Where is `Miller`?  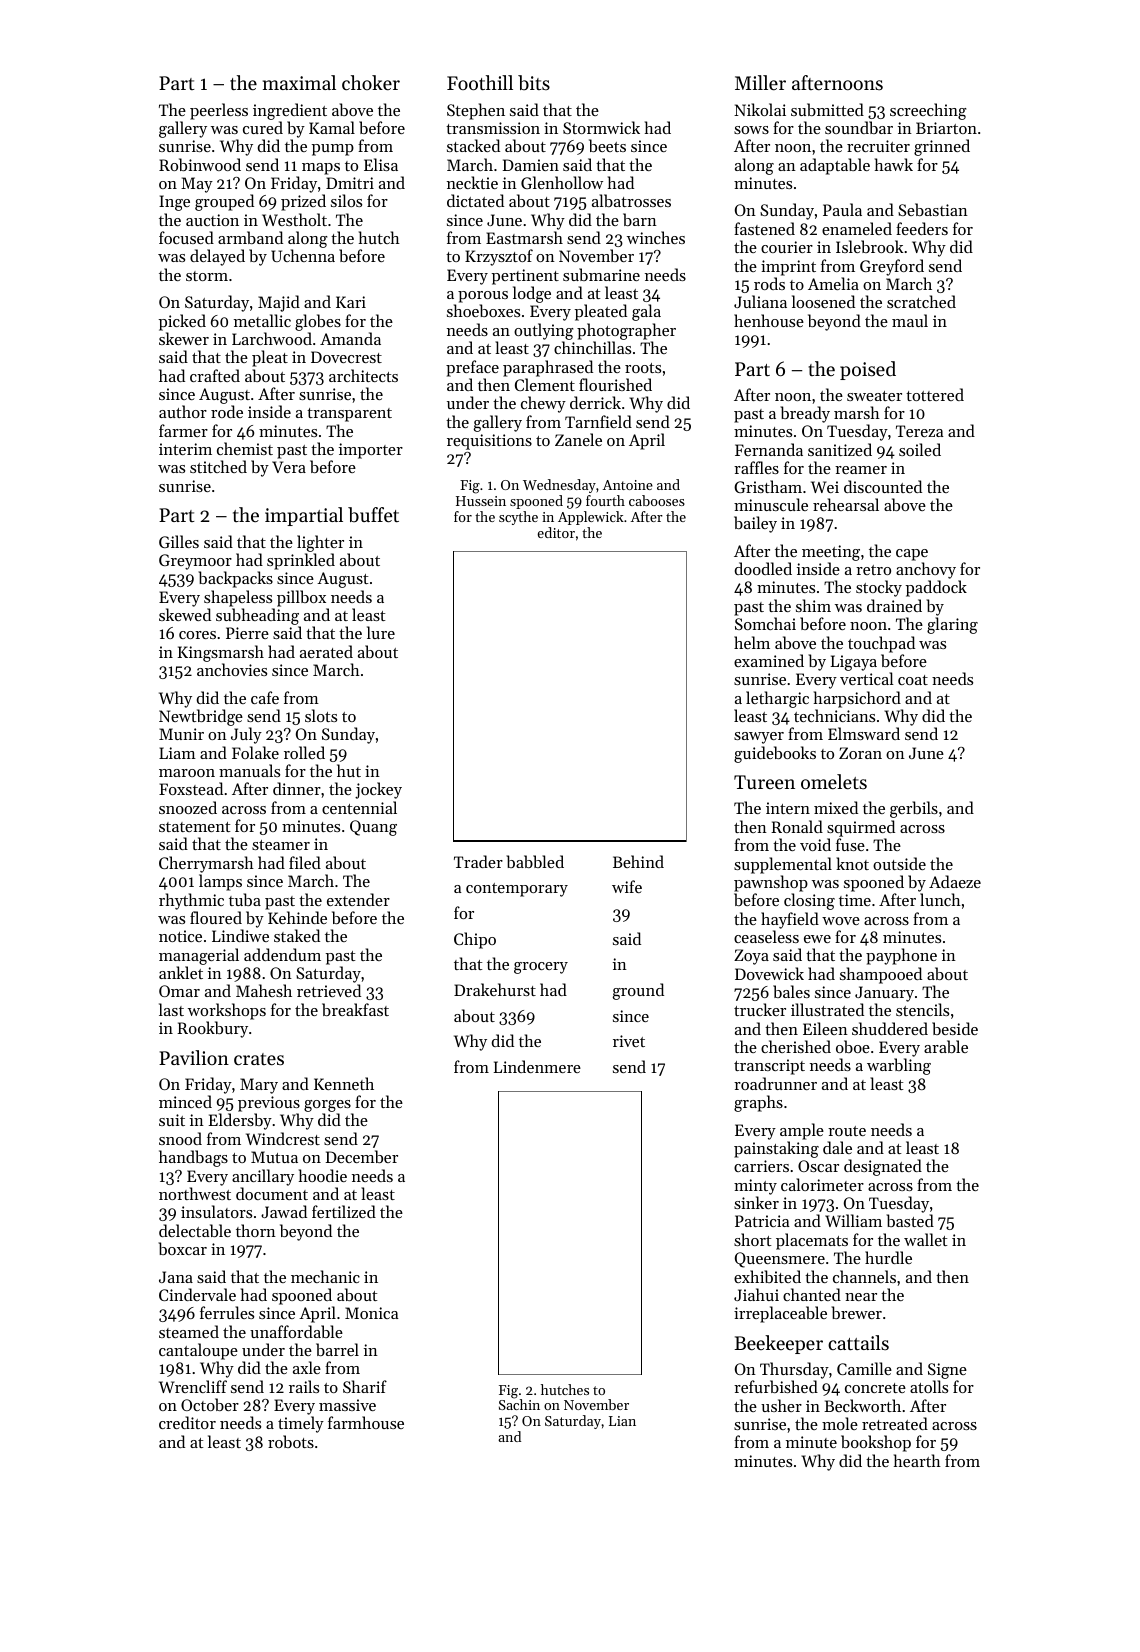 Miller is located at coordinates (760, 82).
